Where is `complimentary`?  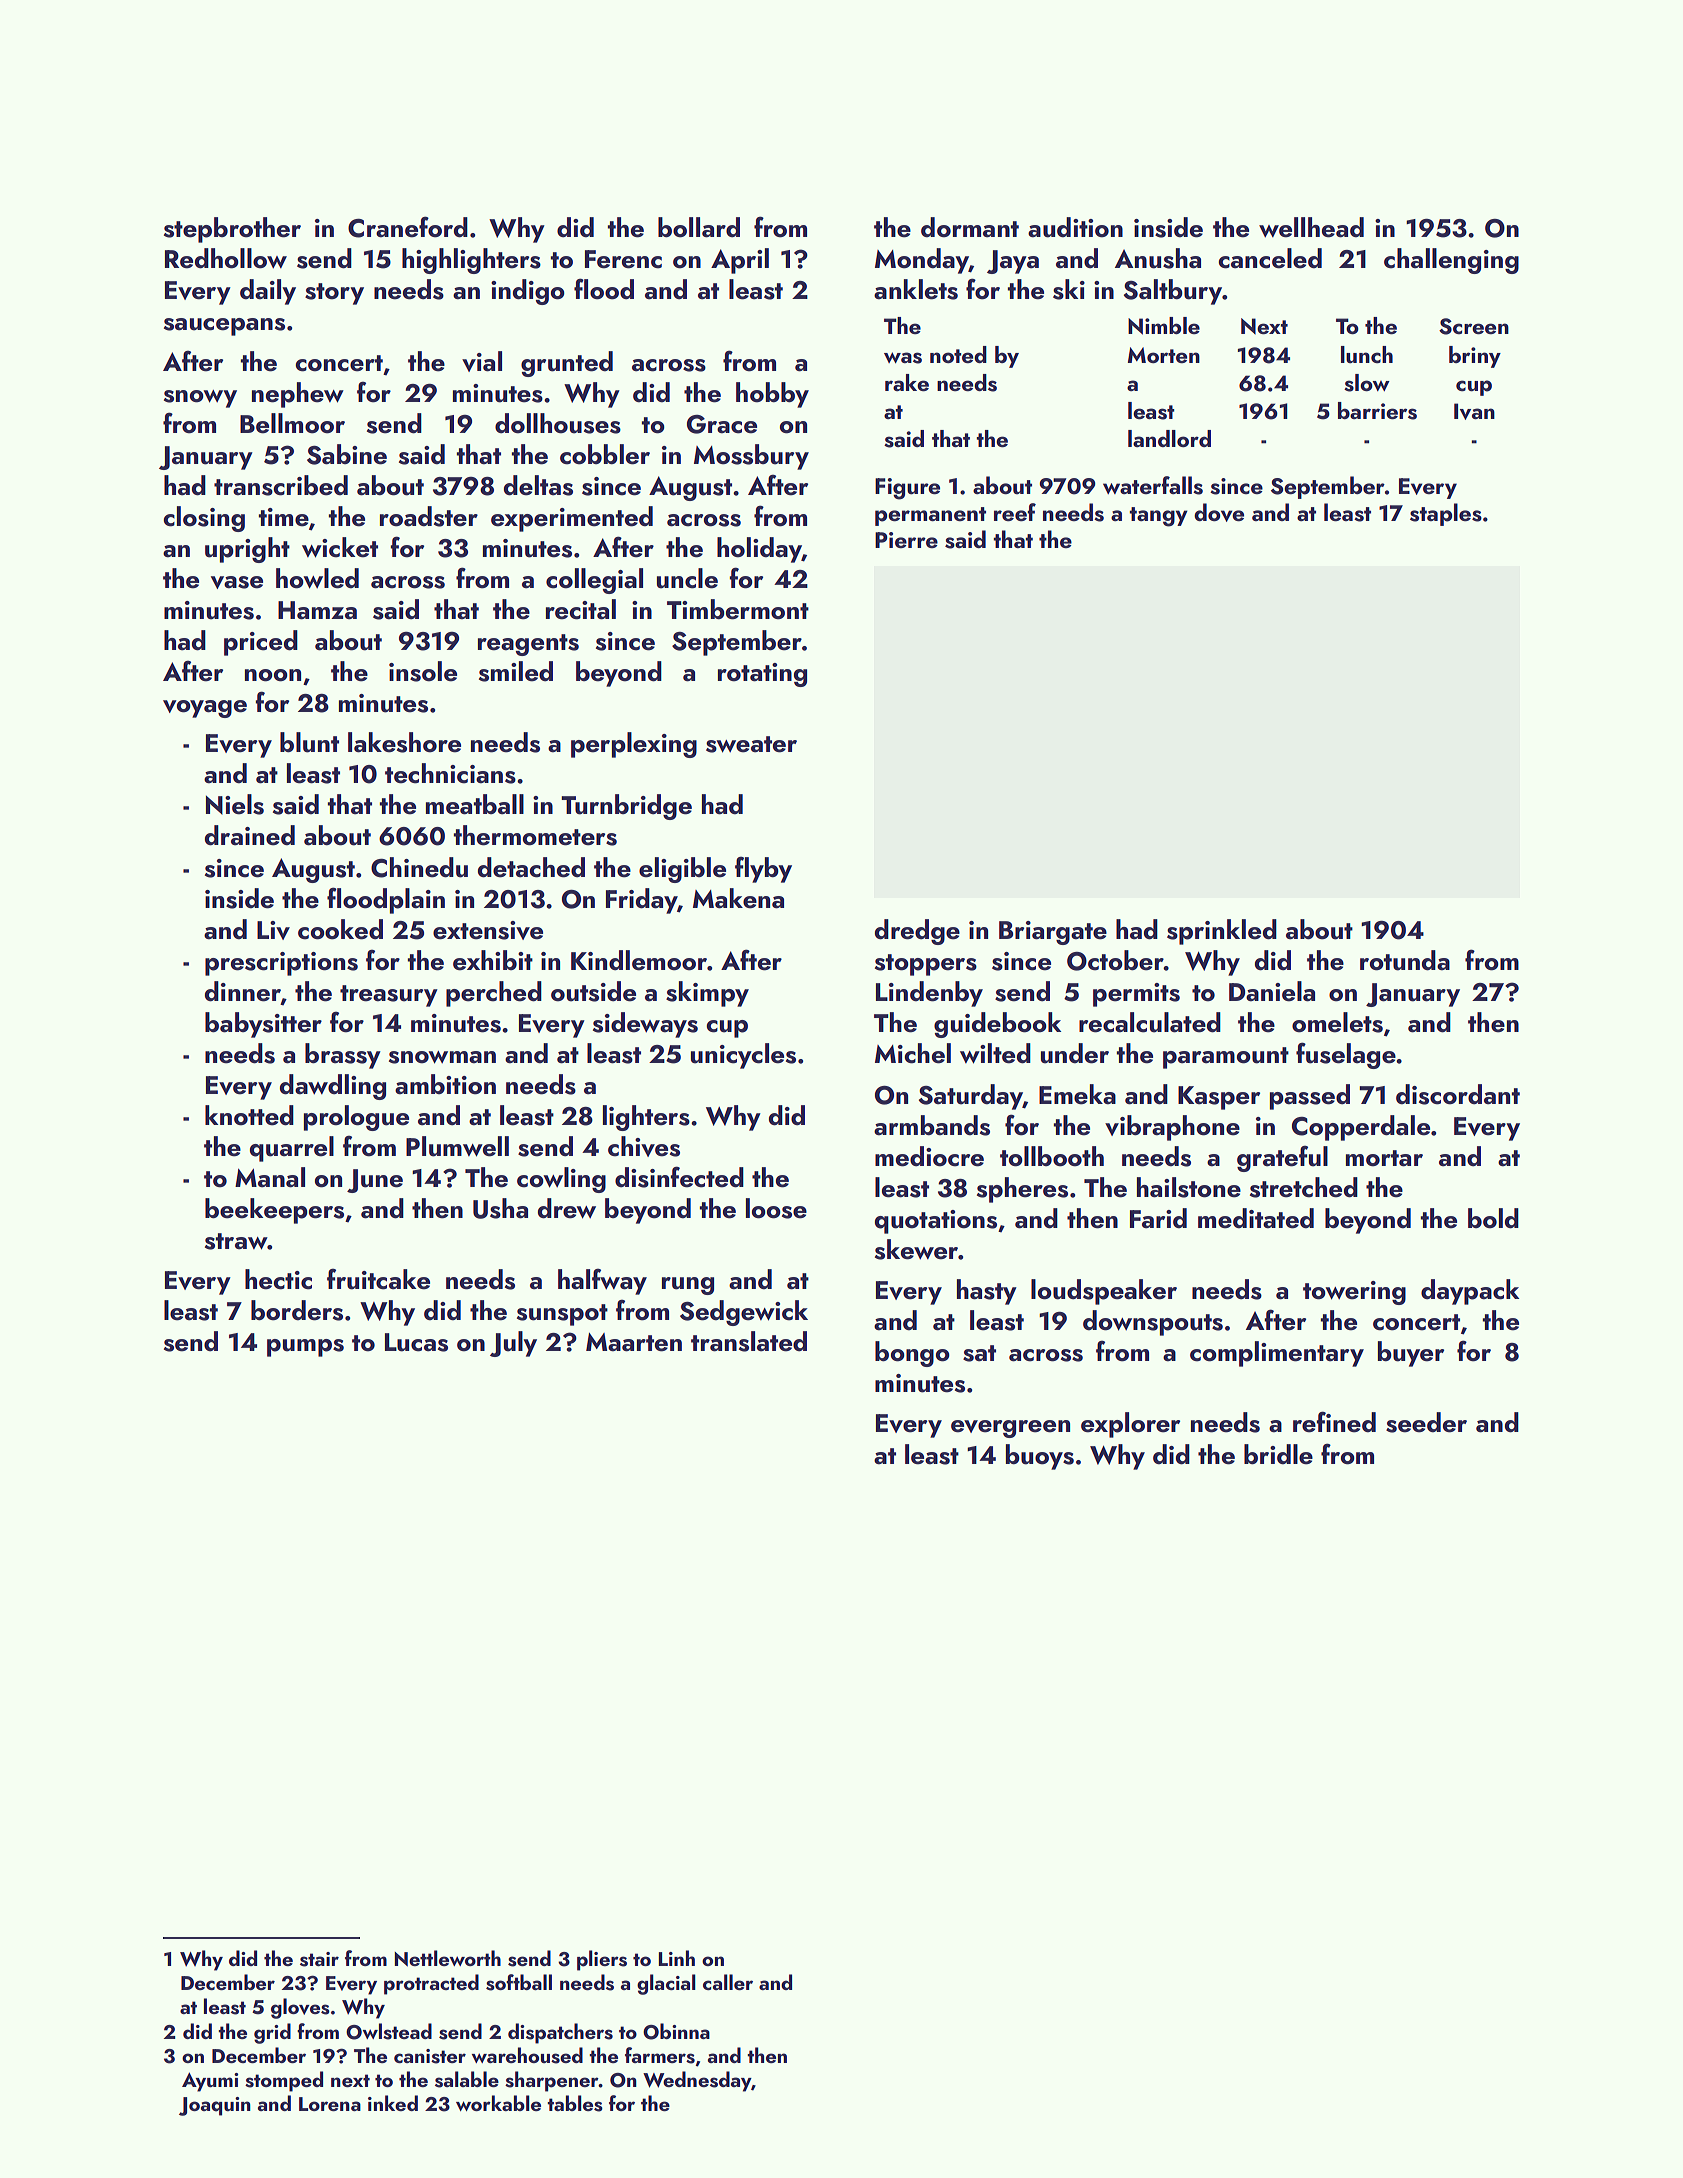 complimentary is located at coordinates (1277, 1354).
